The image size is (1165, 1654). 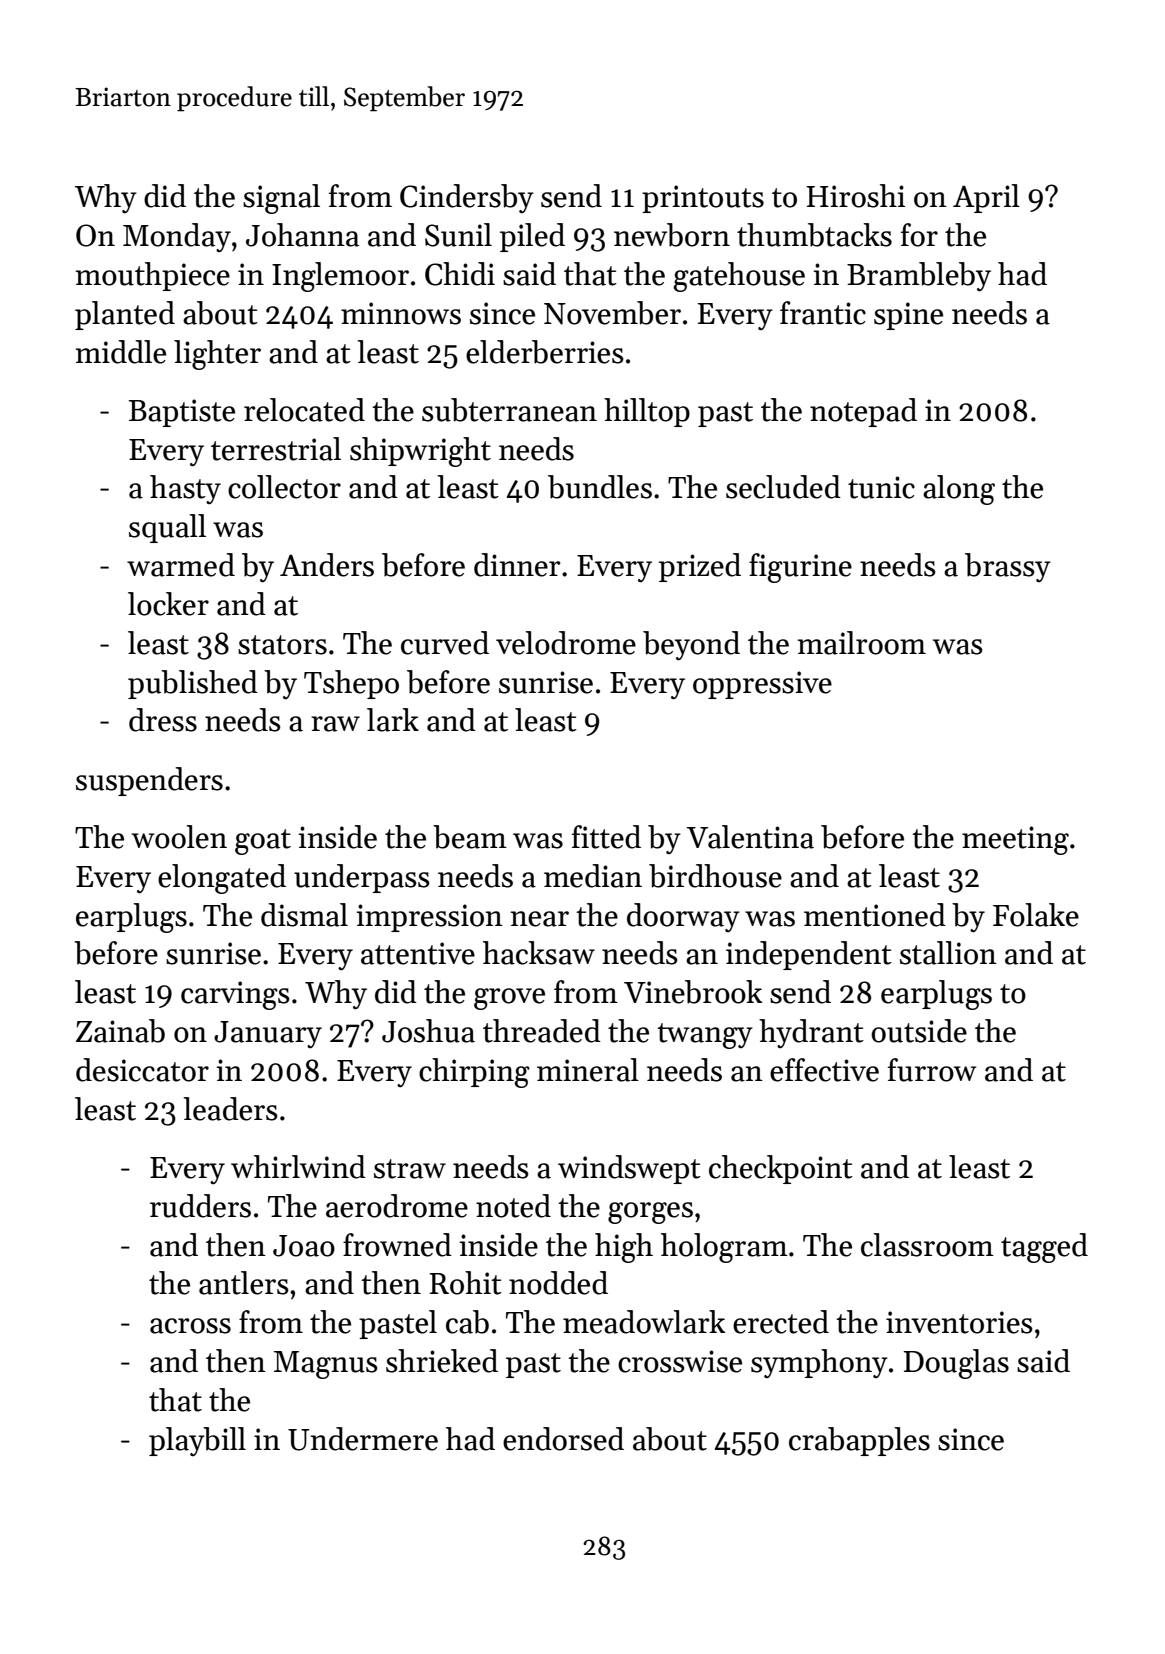 What do you see at coordinates (197, 1441) in the screenshot?
I see `playbill` at bounding box center [197, 1441].
